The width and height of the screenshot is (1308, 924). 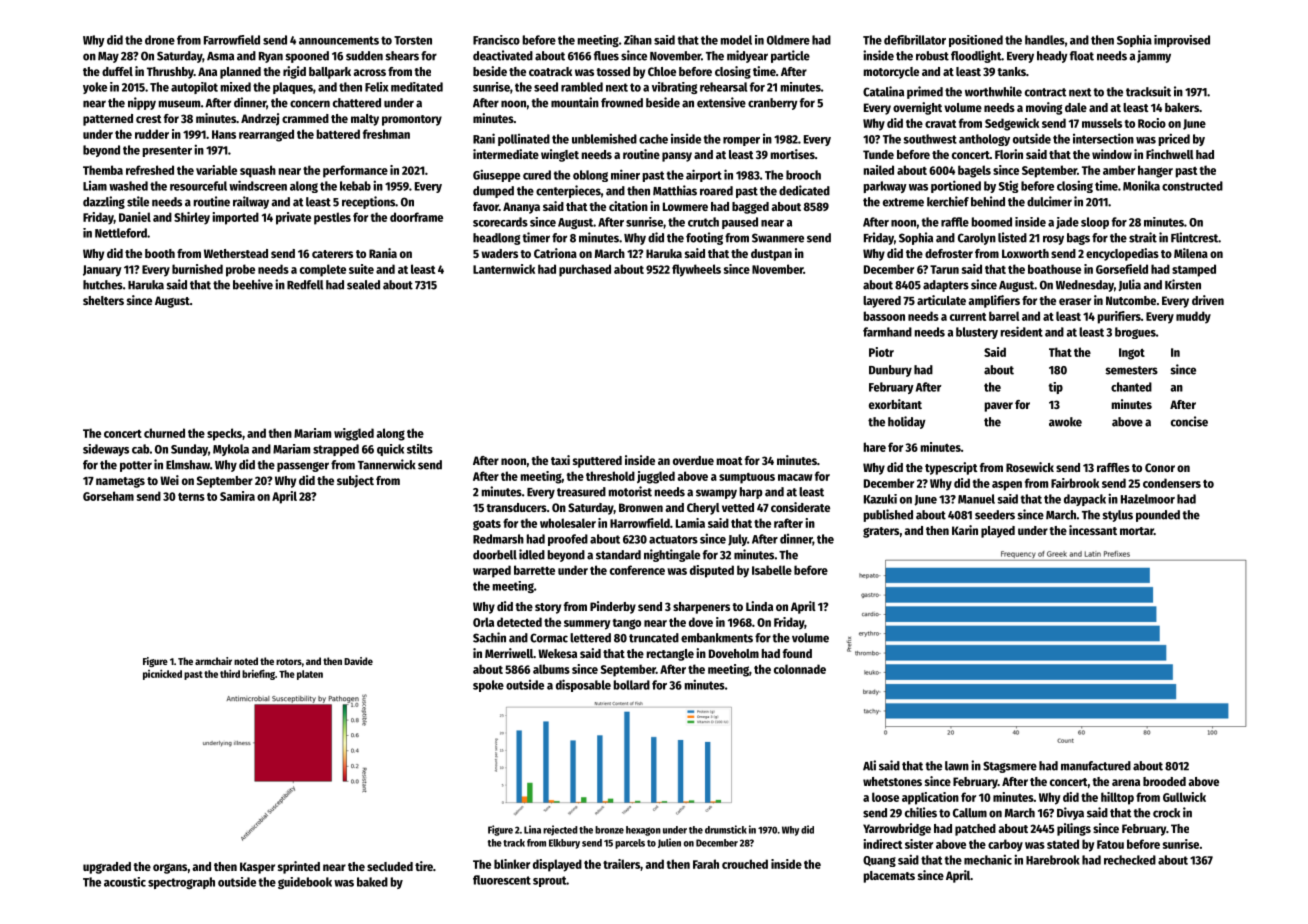 What do you see at coordinates (390, 866) in the screenshot?
I see `secluded` at bounding box center [390, 866].
